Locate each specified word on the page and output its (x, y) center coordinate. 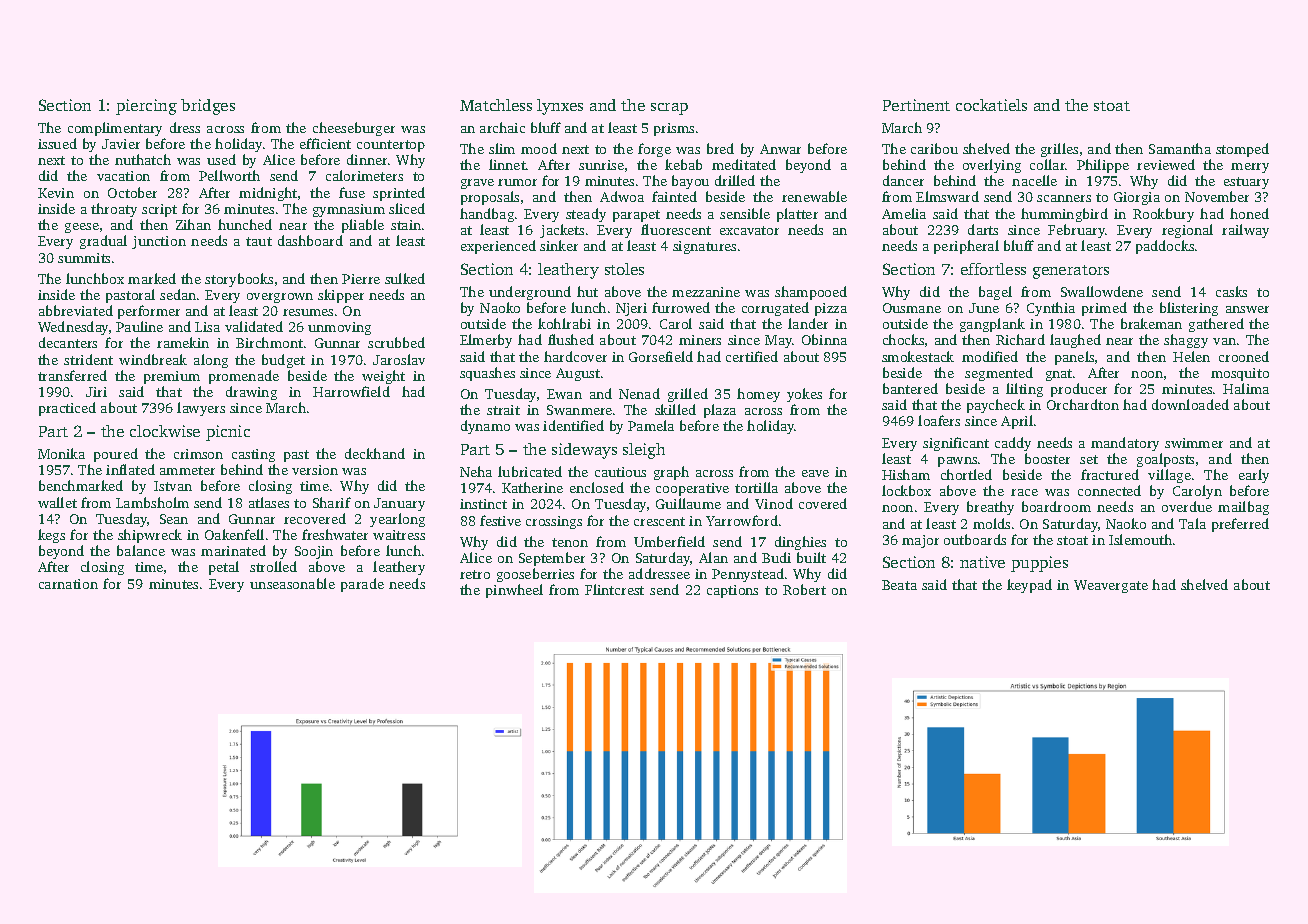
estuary (1246, 183)
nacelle (1034, 180)
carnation (68, 584)
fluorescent (676, 229)
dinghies (800, 543)
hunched (245, 224)
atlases (269, 502)
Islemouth (1140, 539)
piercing (146, 107)
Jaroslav (399, 359)
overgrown (280, 298)
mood (539, 148)
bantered (910, 388)
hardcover (575, 356)
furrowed (681, 307)
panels (1074, 358)
